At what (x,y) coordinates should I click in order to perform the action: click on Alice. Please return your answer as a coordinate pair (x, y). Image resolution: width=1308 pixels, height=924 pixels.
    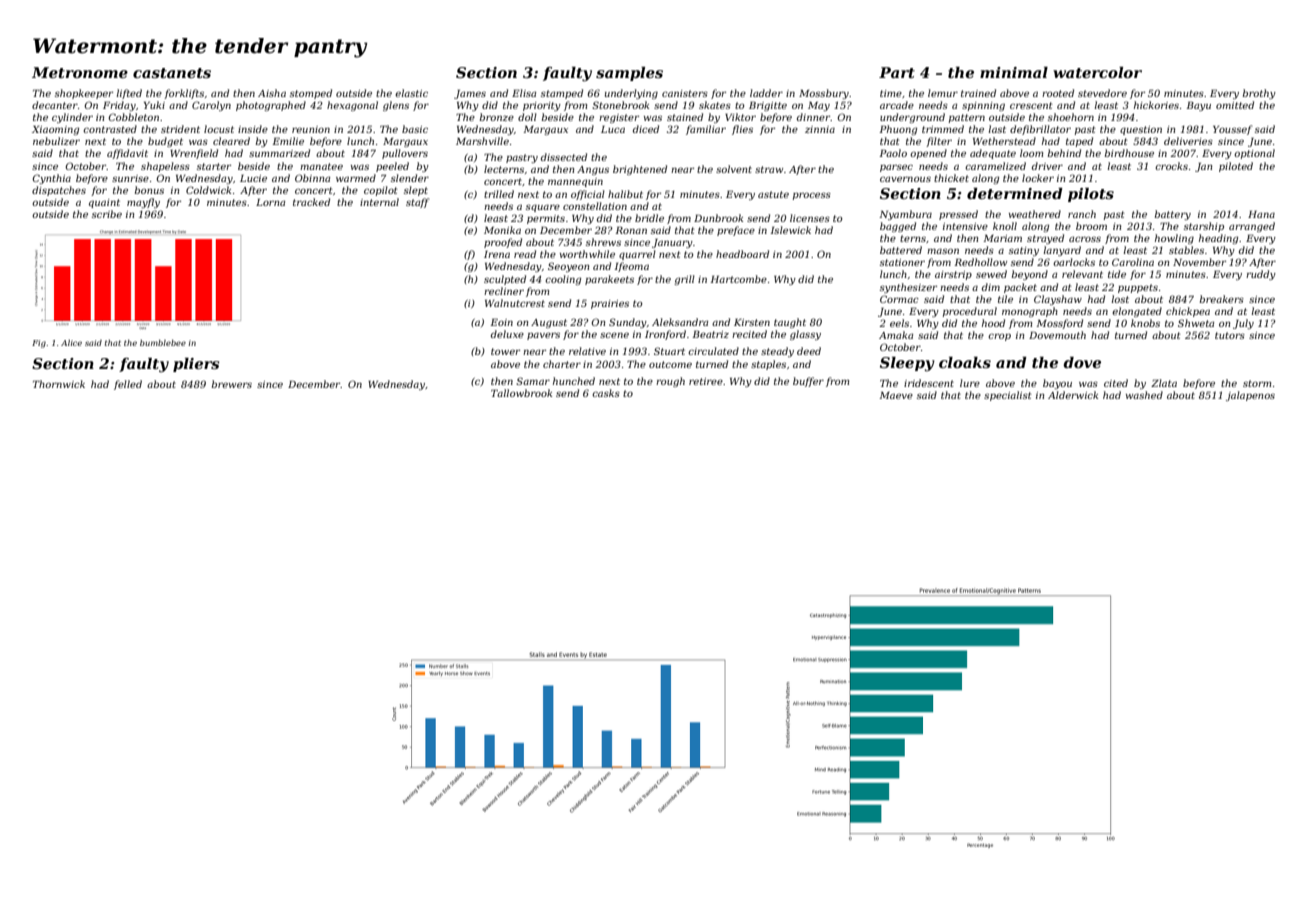
    Looking at the image, I should click on (71, 343).
